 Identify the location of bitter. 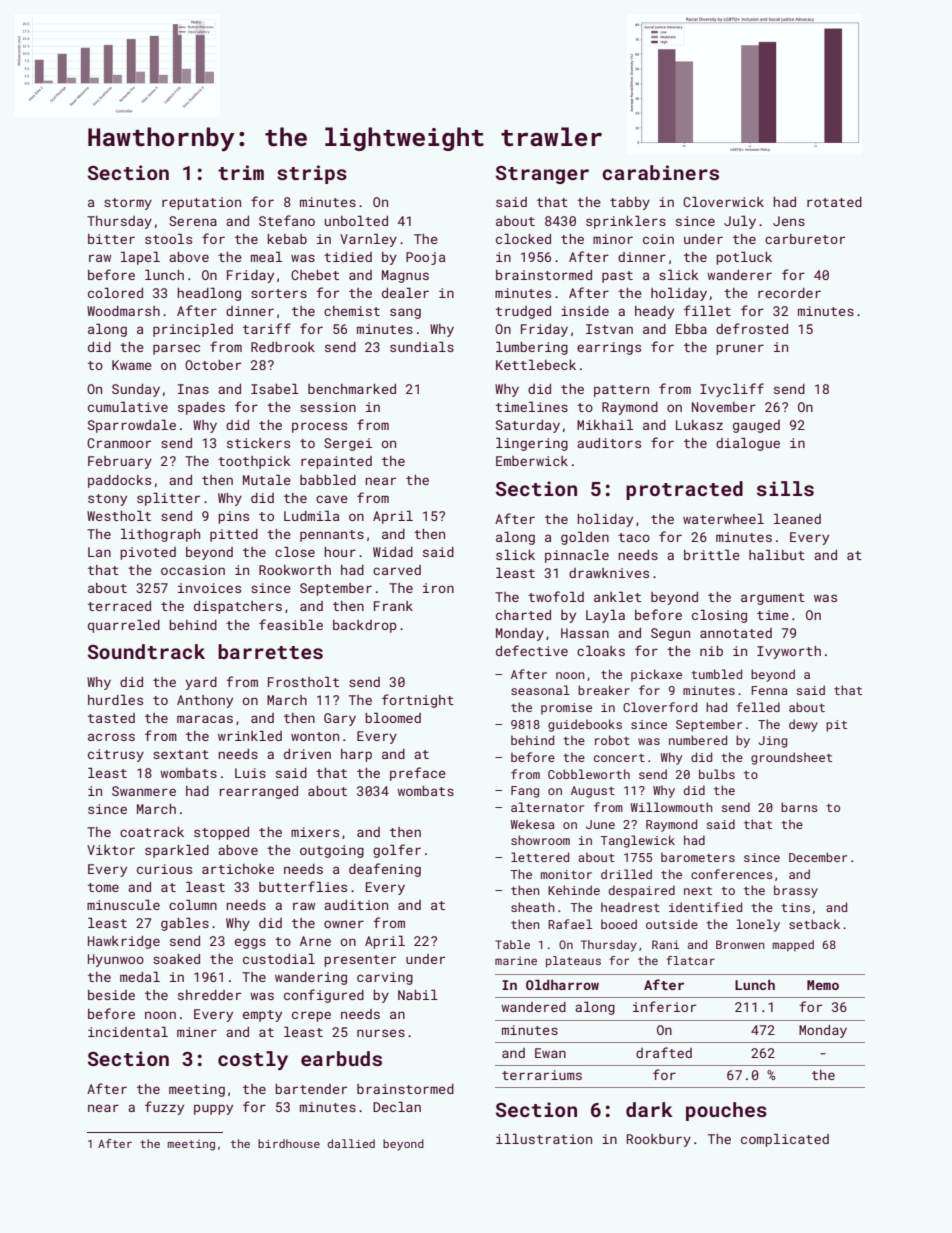
(111, 239).
